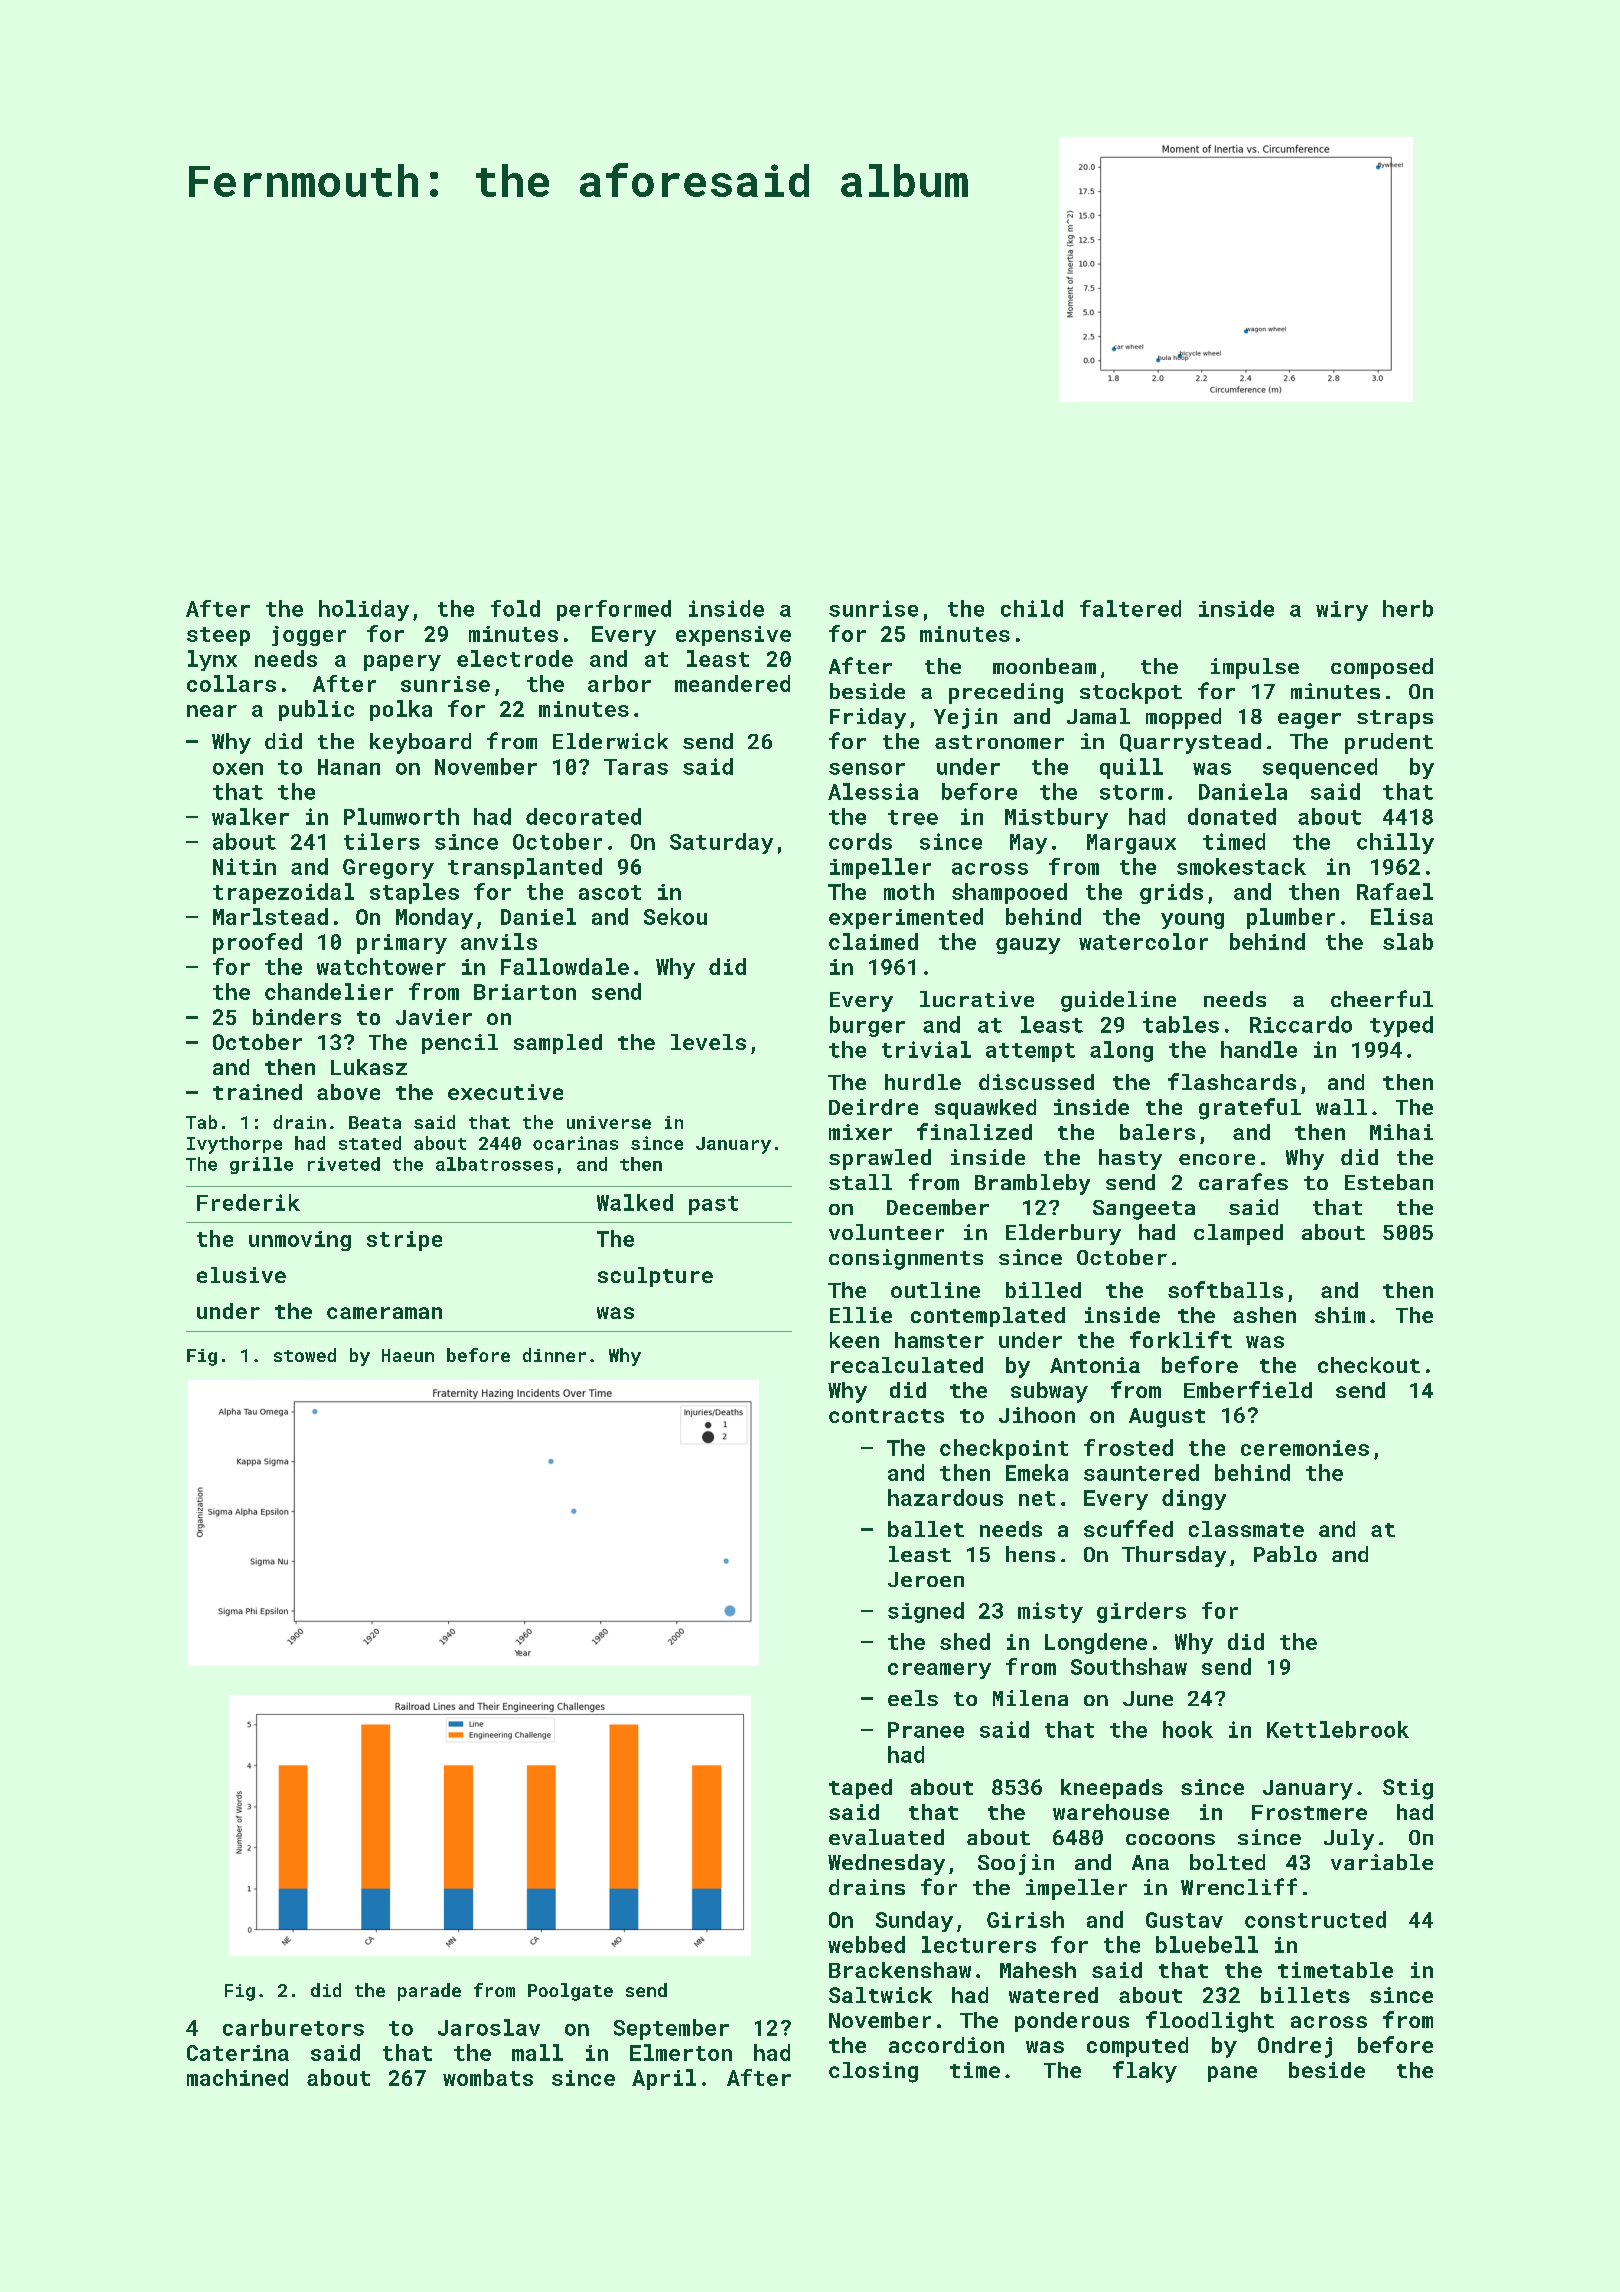 The height and width of the page is (2292, 1620). I want to click on wiry, so click(1342, 611).
